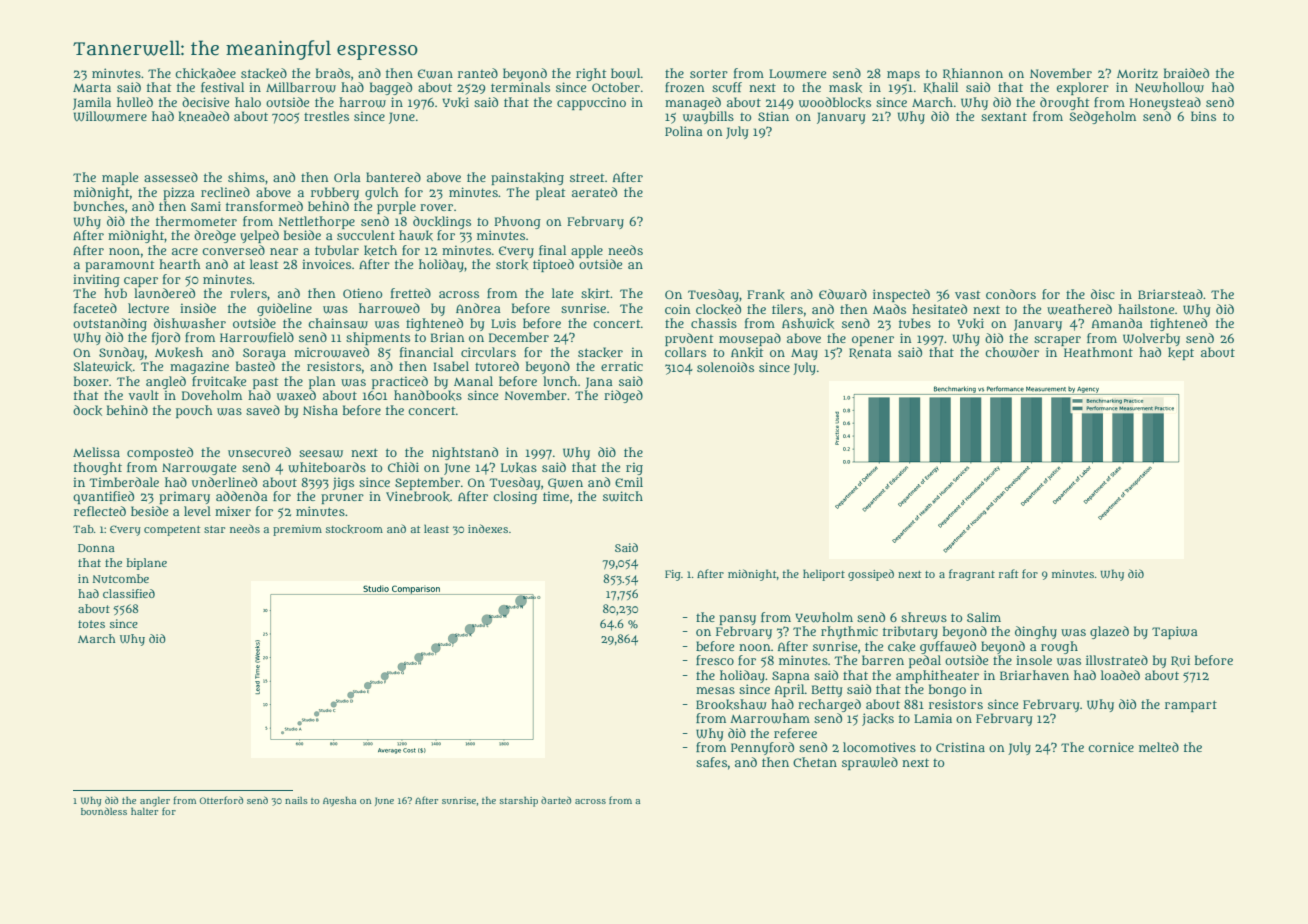 Image resolution: width=1308 pixels, height=924 pixels. What do you see at coordinates (403, 467) in the image?
I see `Chidi` at bounding box center [403, 467].
